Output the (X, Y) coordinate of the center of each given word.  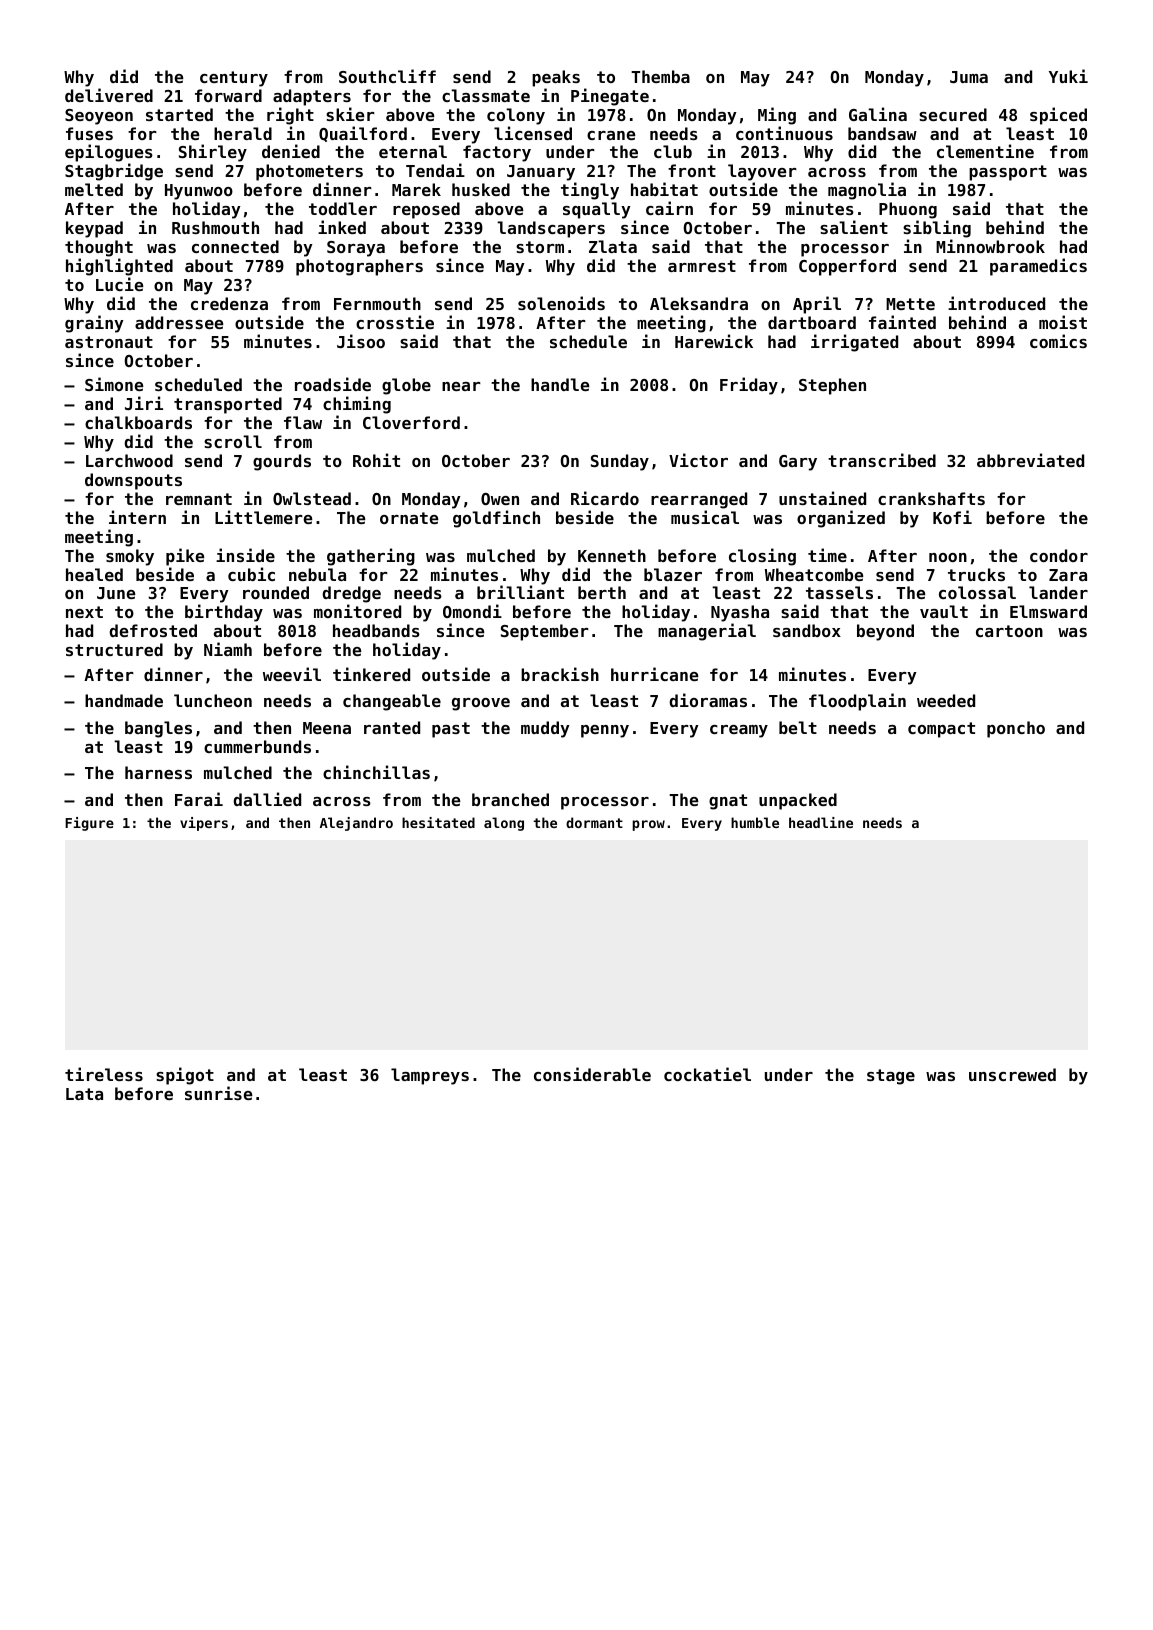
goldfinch (496, 519)
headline (821, 822)
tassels (839, 592)
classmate (486, 95)
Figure (89, 824)
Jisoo (361, 341)
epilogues (109, 153)
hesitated (438, 822)
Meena (327, 728)
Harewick (714, 341)
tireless (104, 1074)
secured (953, 114)
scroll (233, 441)
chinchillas (376, 772)
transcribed (882, 460)
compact (941, 730)
